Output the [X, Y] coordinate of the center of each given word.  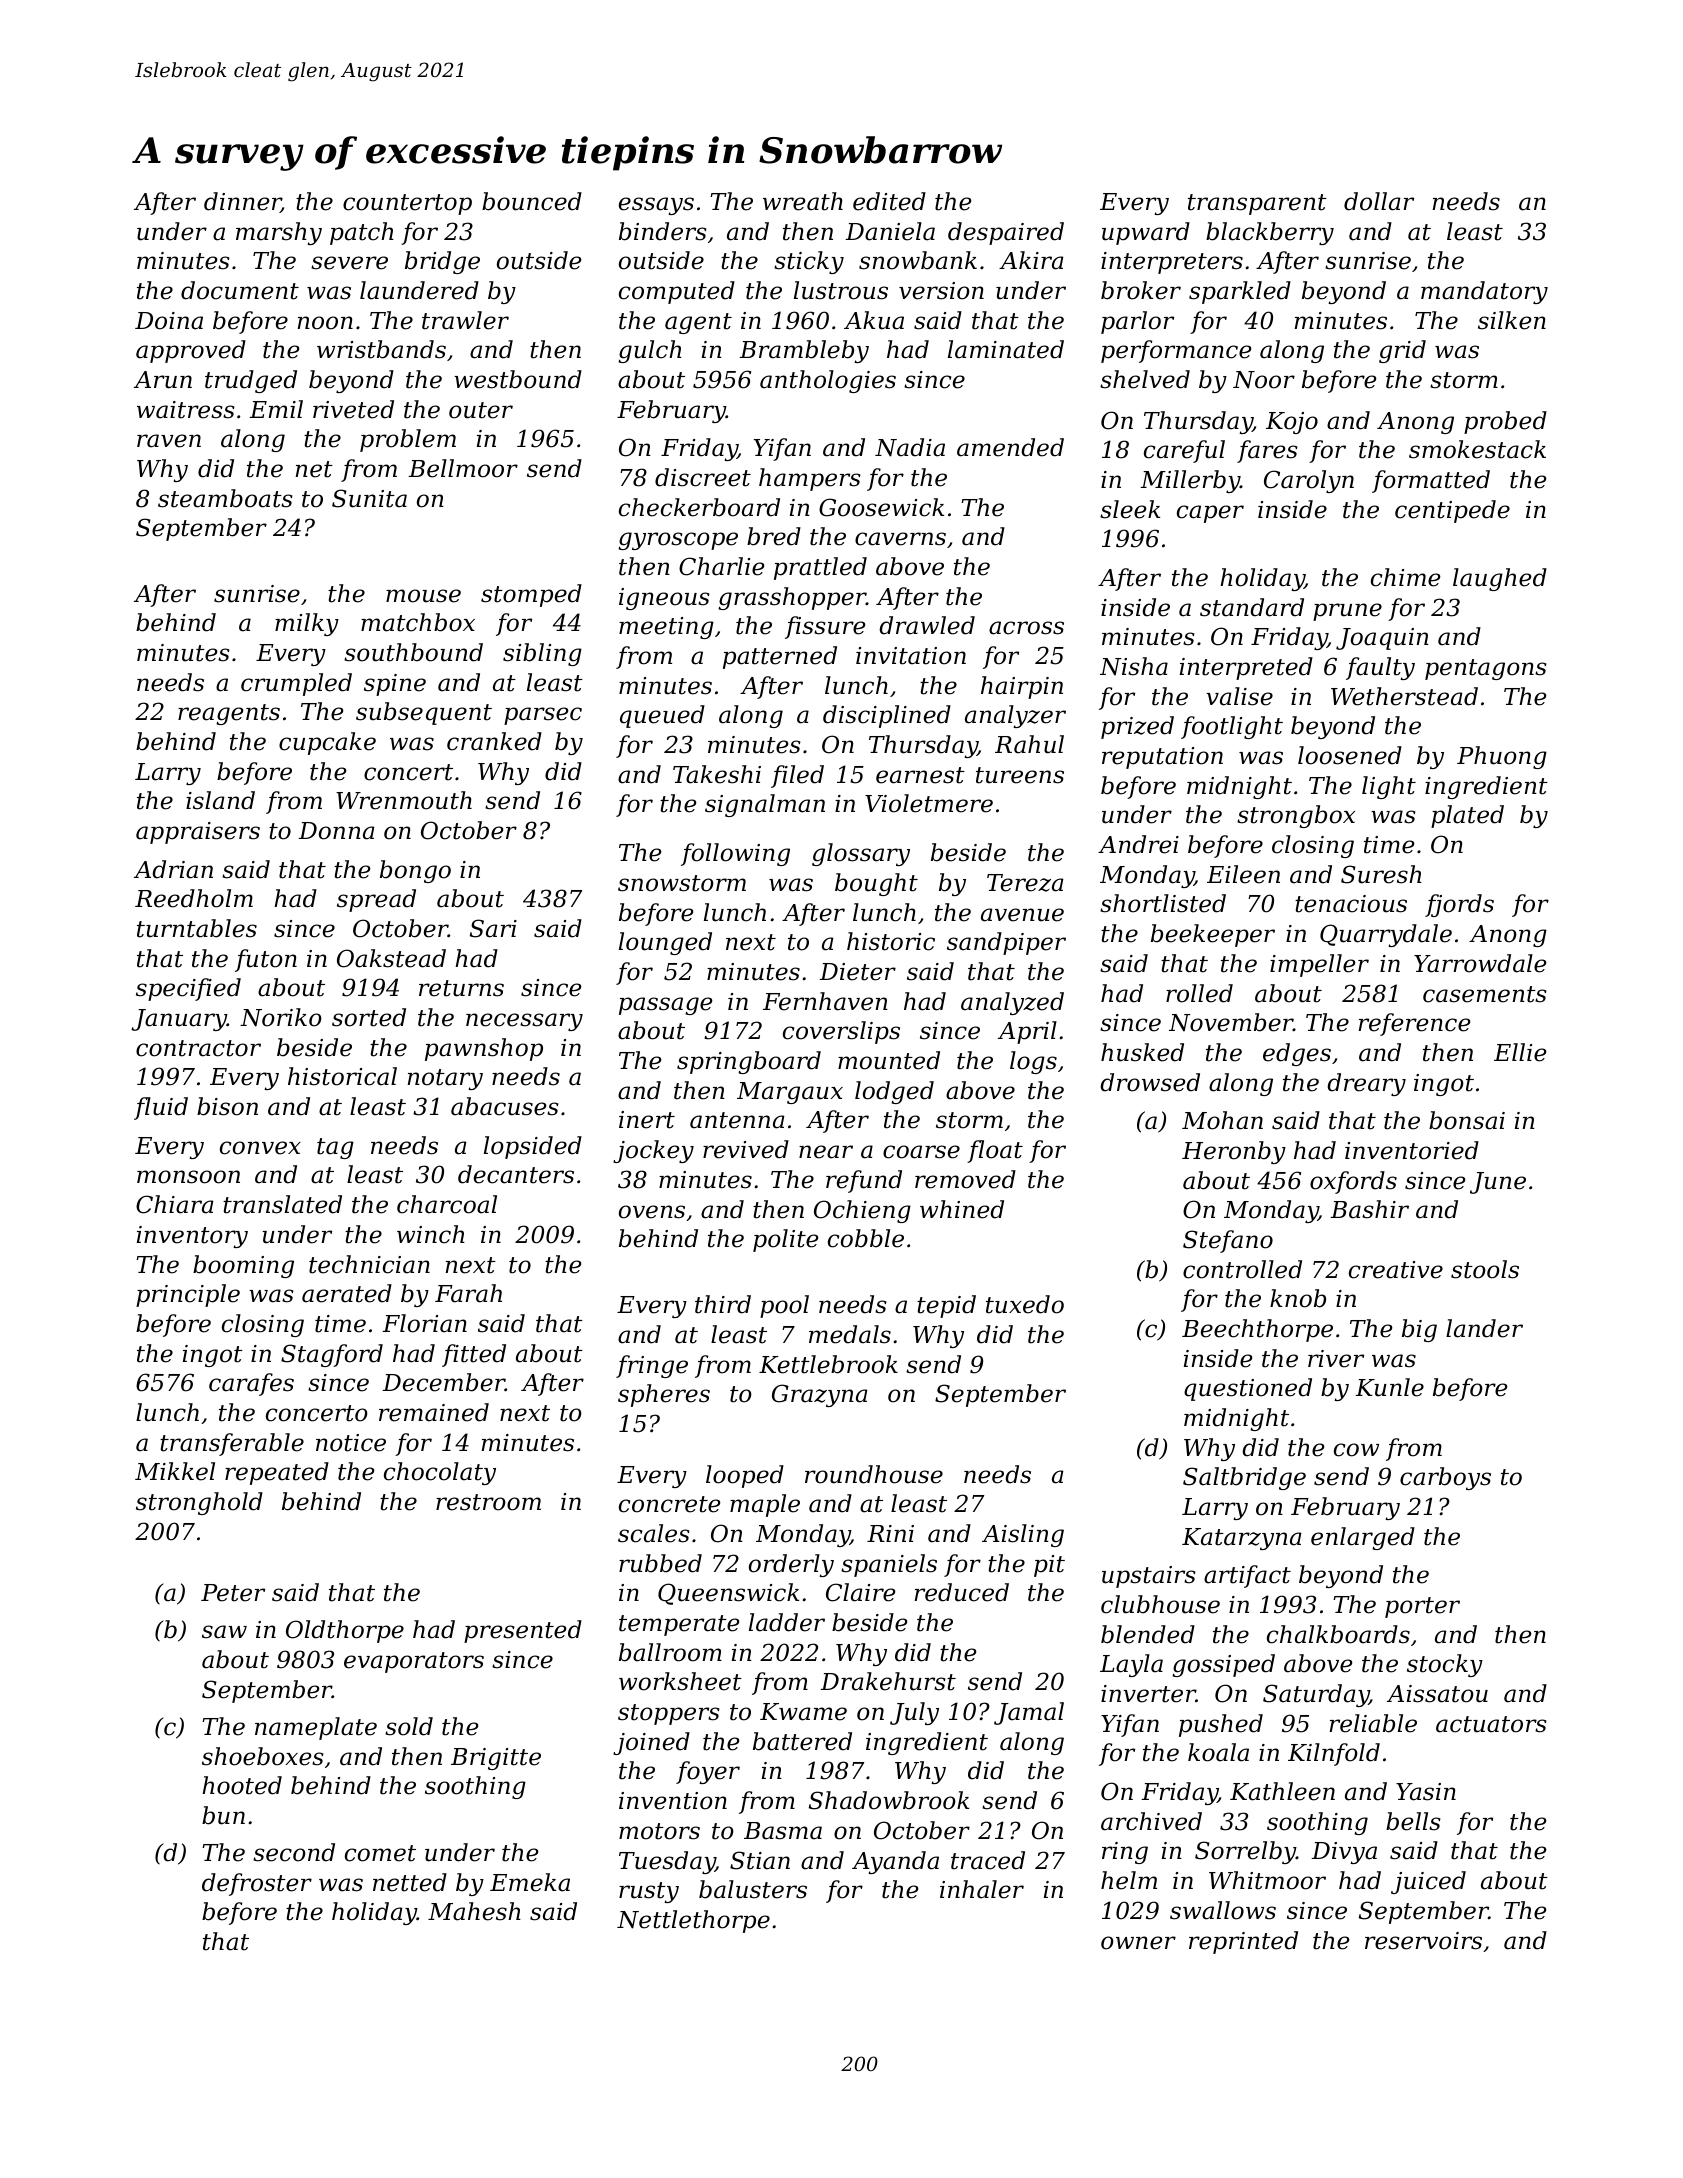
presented [523, 1631]
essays [656, 206]
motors [659, 1831]
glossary [861, 854]
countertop [407, 204]
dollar [1379, 201]
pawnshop [484, 1049]
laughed [1500, 579]
